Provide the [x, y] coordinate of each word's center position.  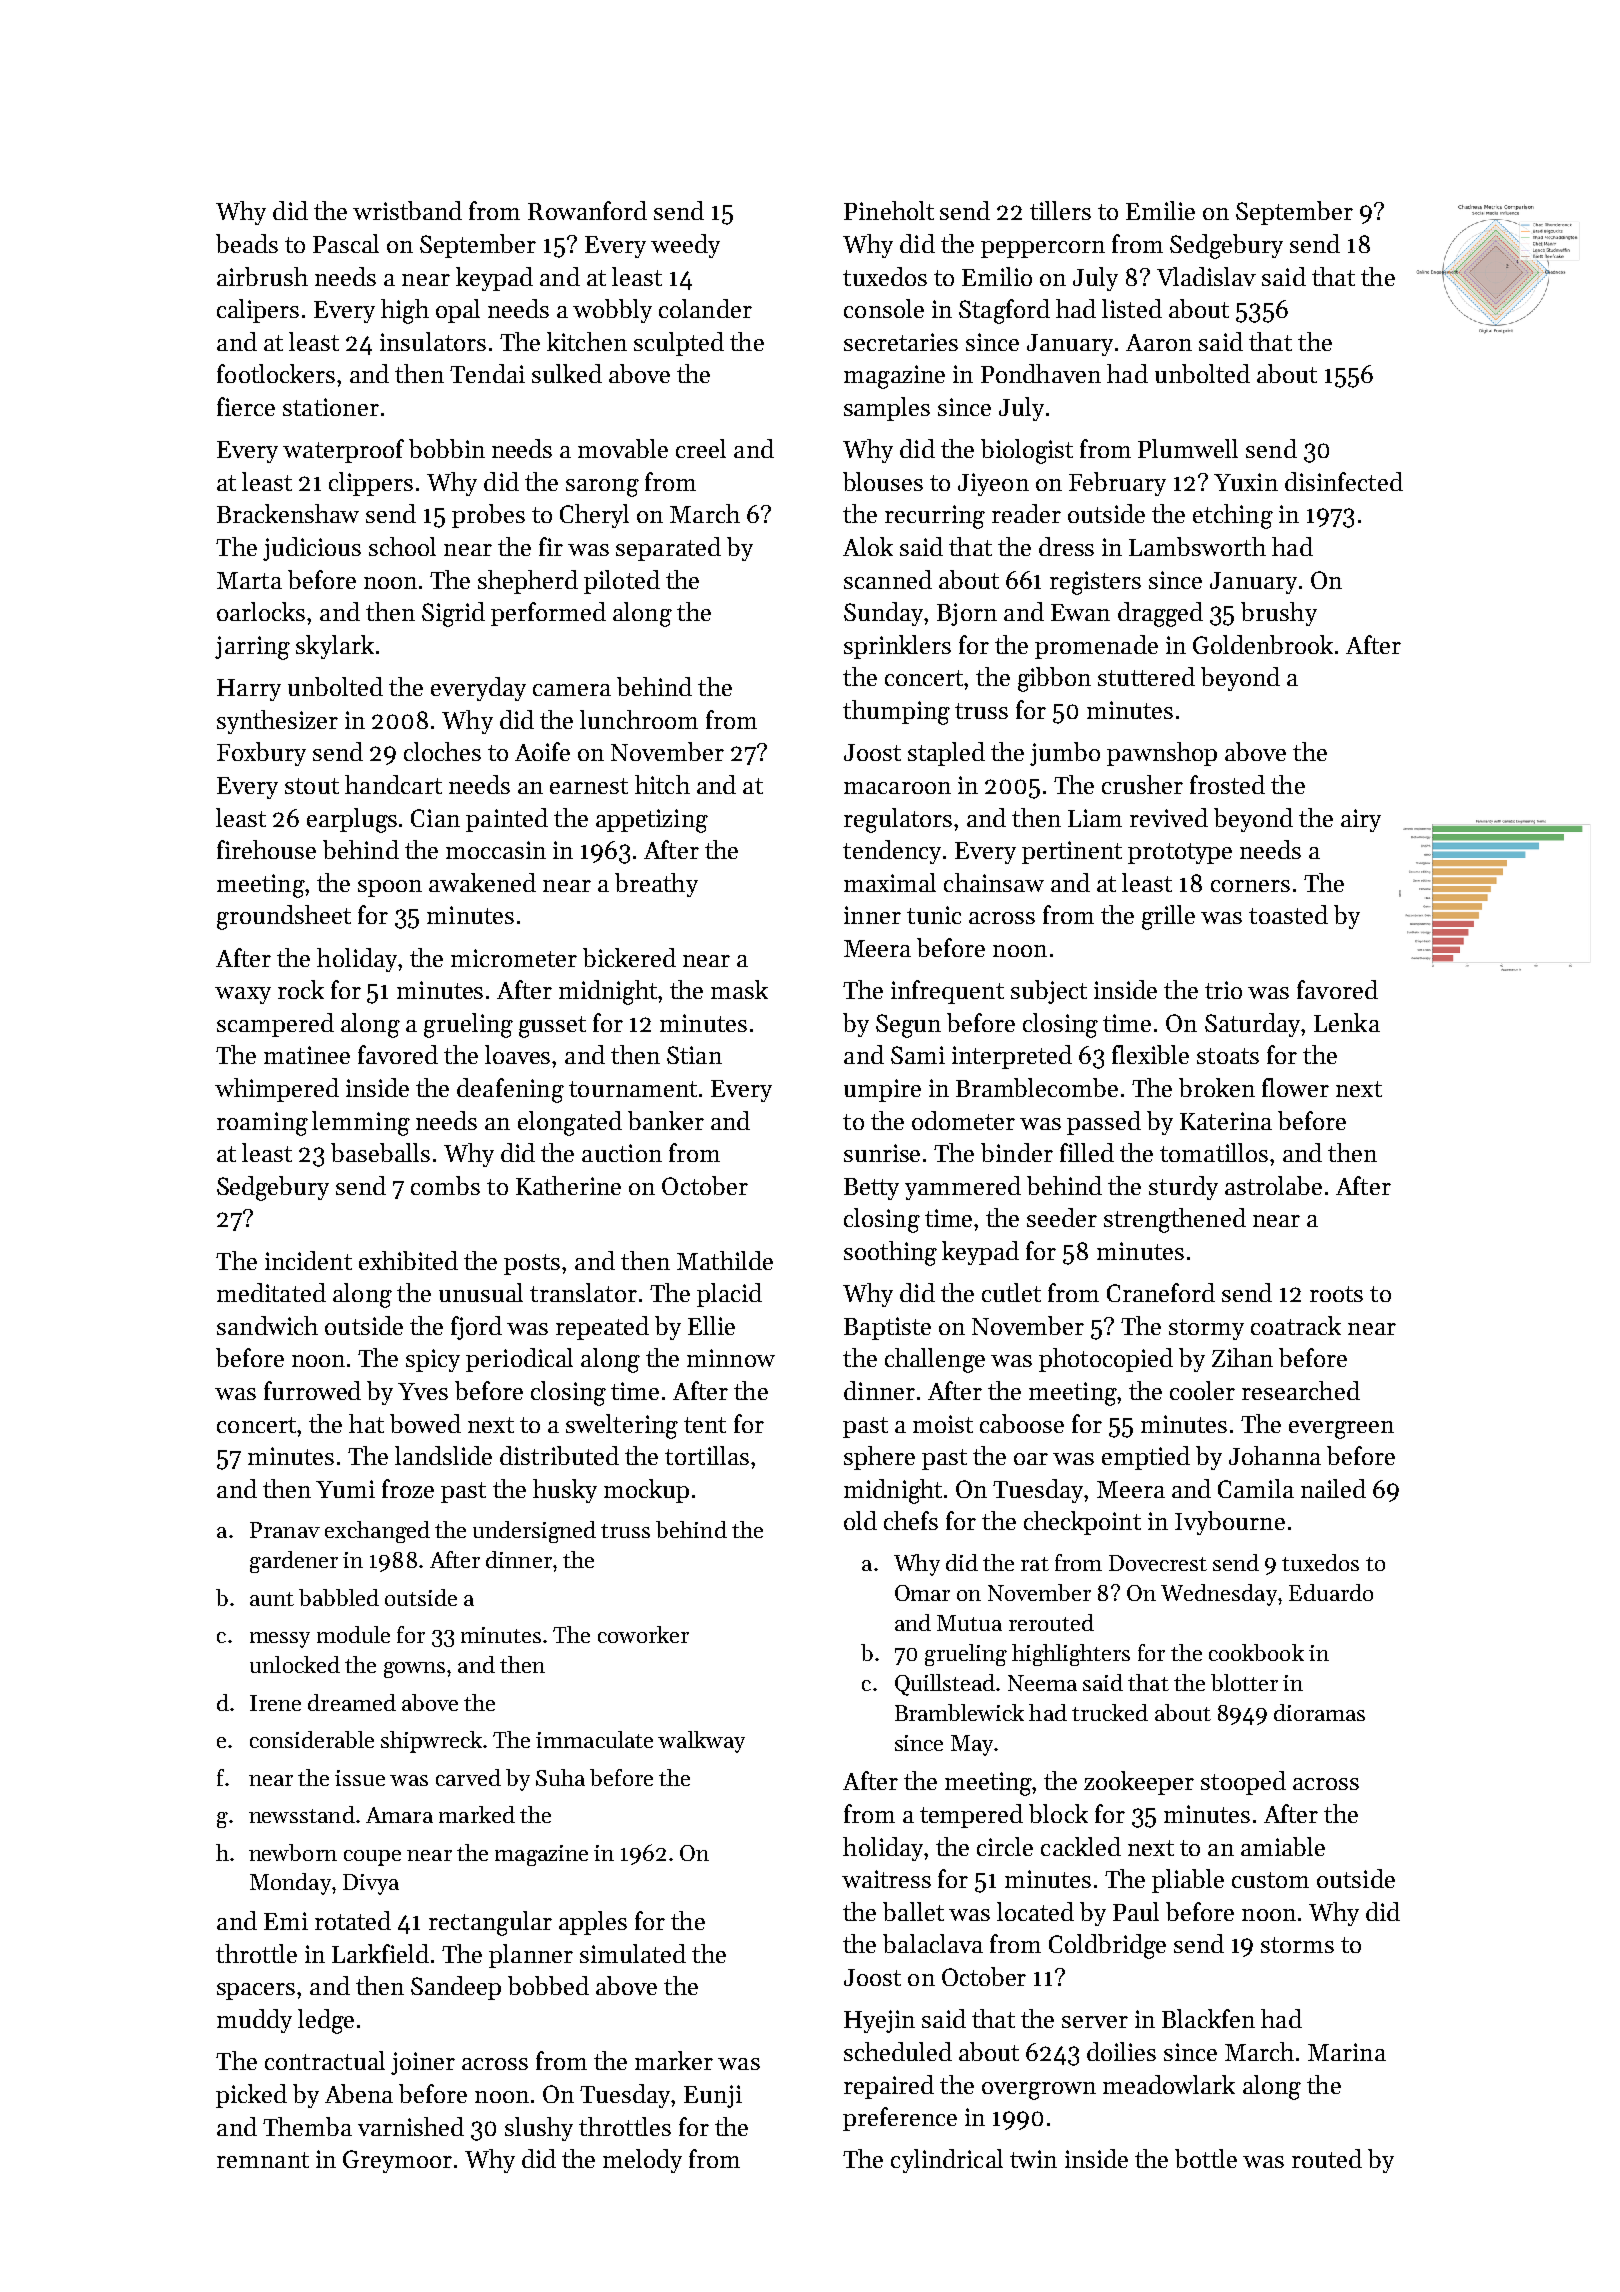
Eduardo [1331, 1592]
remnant [263, 2160]
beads [247, 243]
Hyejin [879, 2021]
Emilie [1160, 210]
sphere [879, 1458]
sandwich [267, 1325]
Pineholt [889, 210]
